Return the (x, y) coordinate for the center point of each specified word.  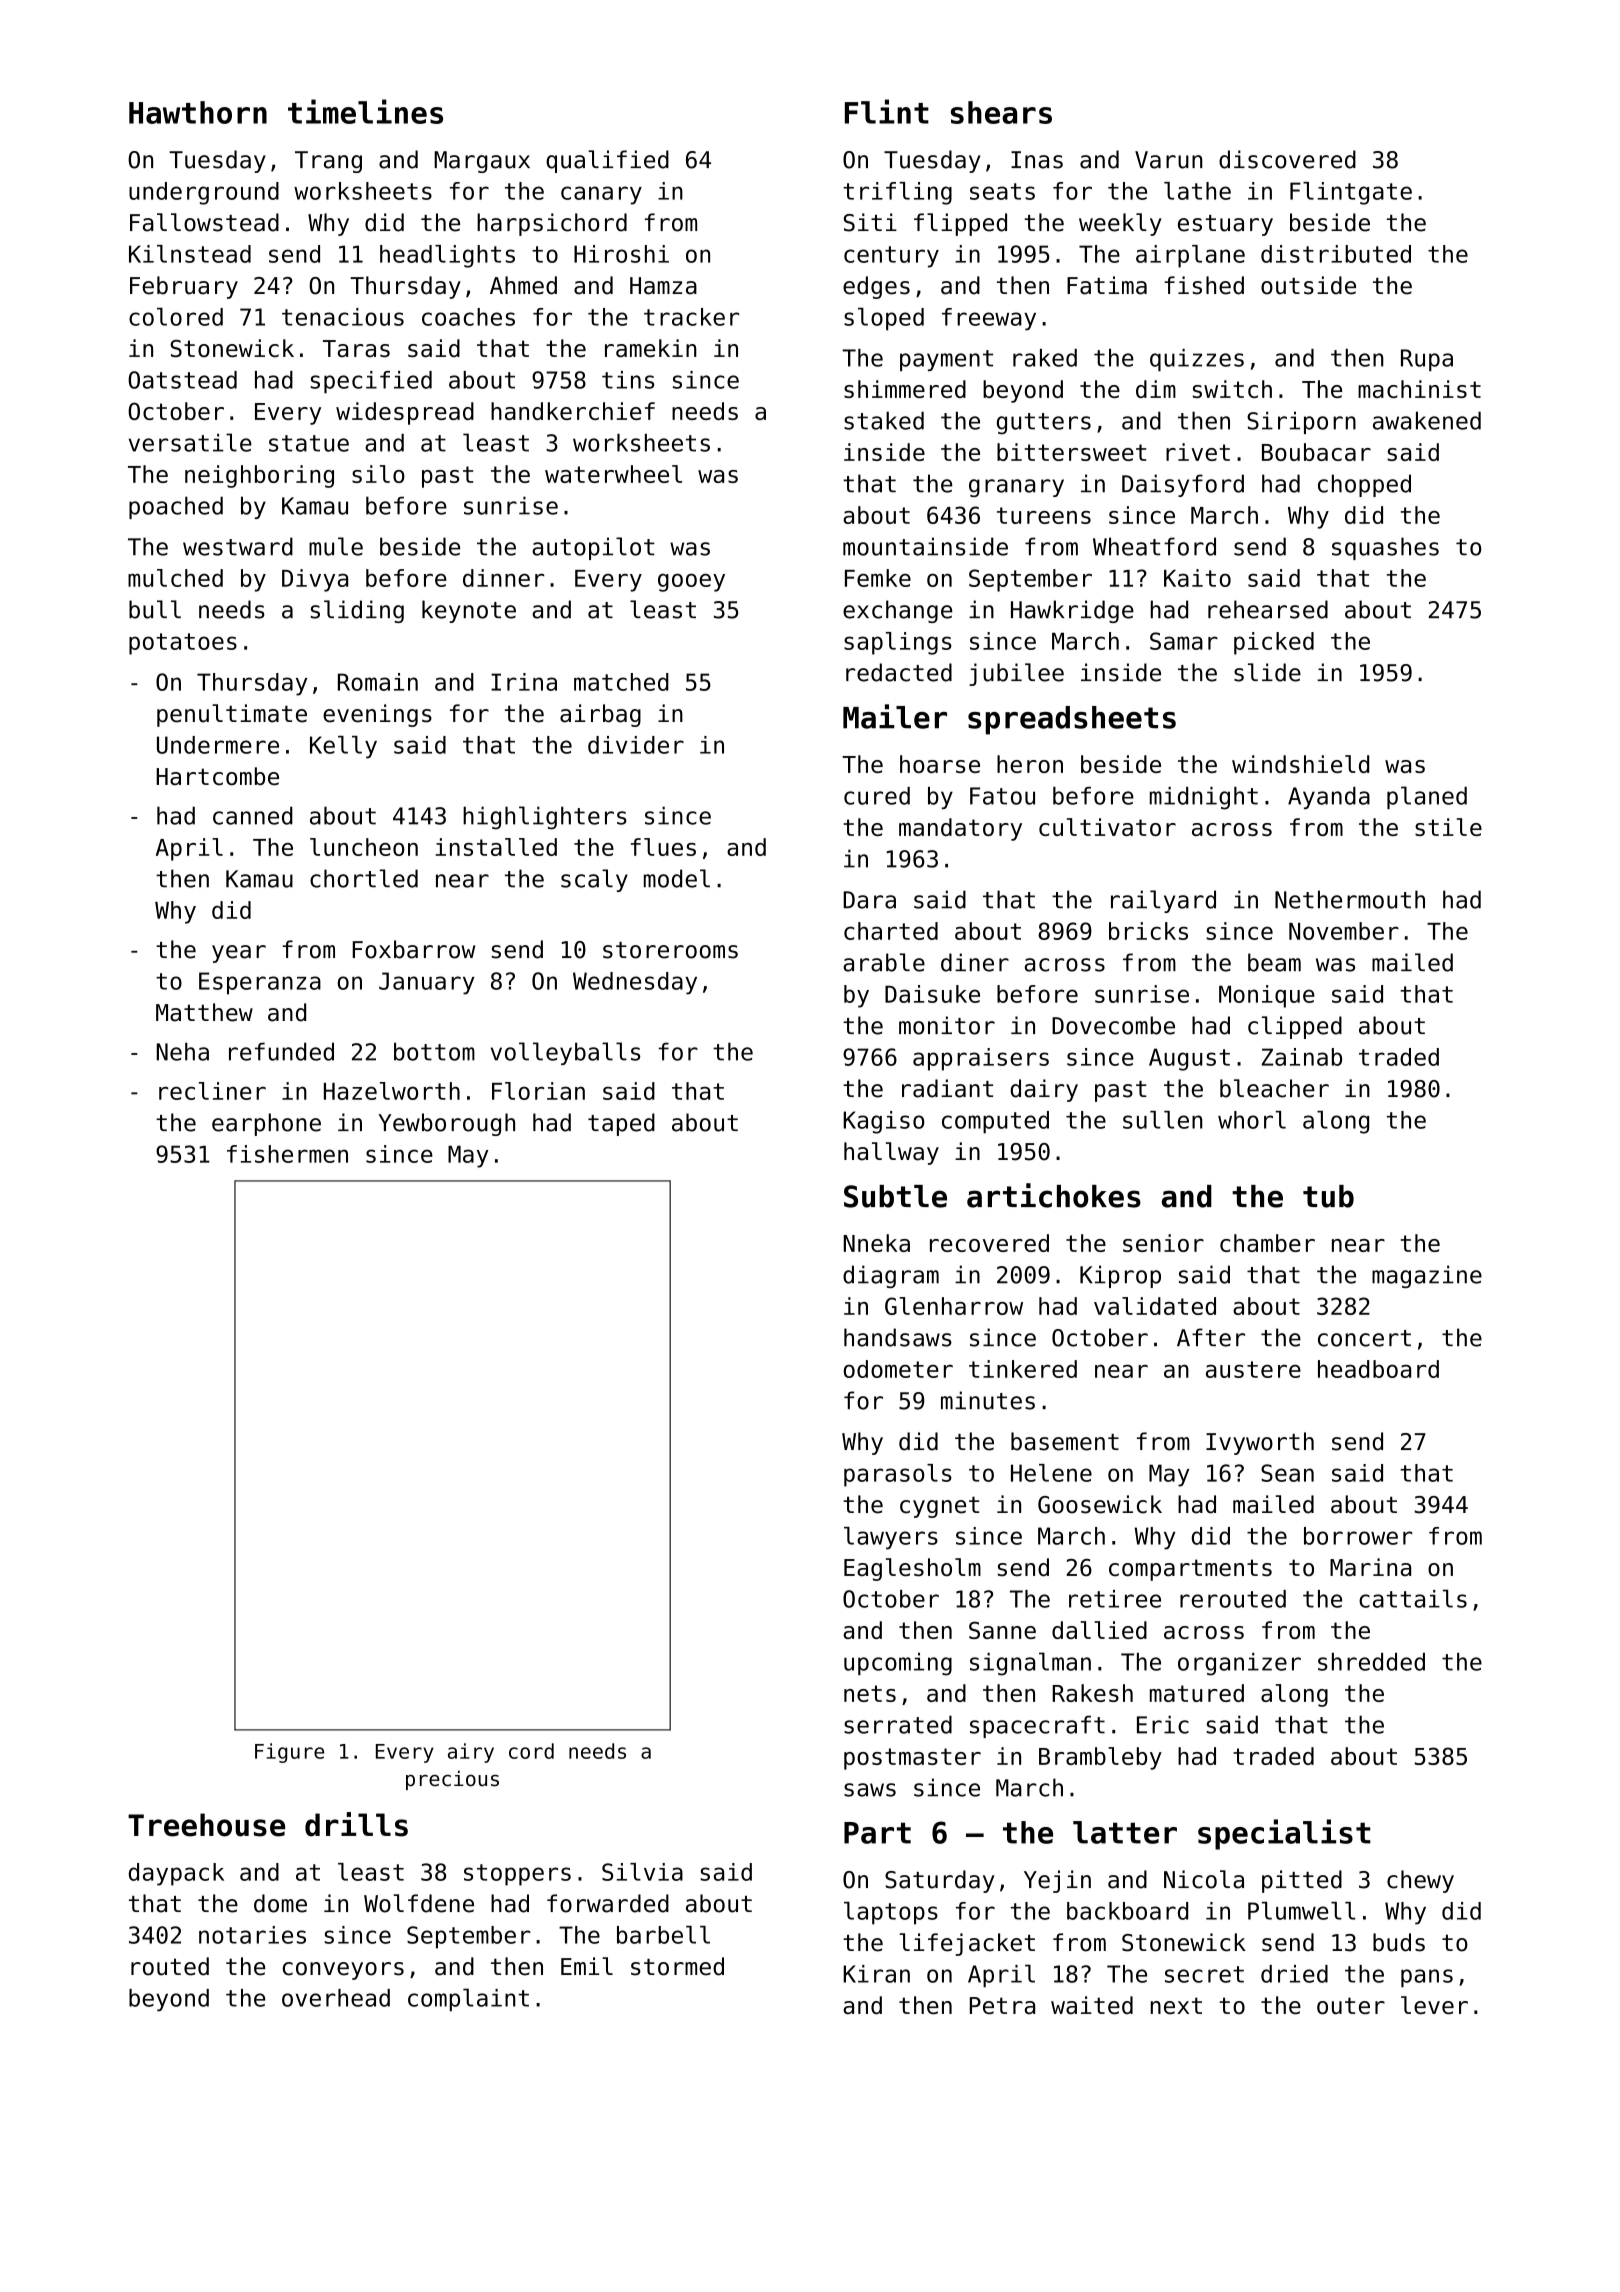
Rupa (1427, 360)
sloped (884, 319)
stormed (677, 1966)
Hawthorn (198, 112)
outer (1351, 2006)
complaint (468, 2000)
